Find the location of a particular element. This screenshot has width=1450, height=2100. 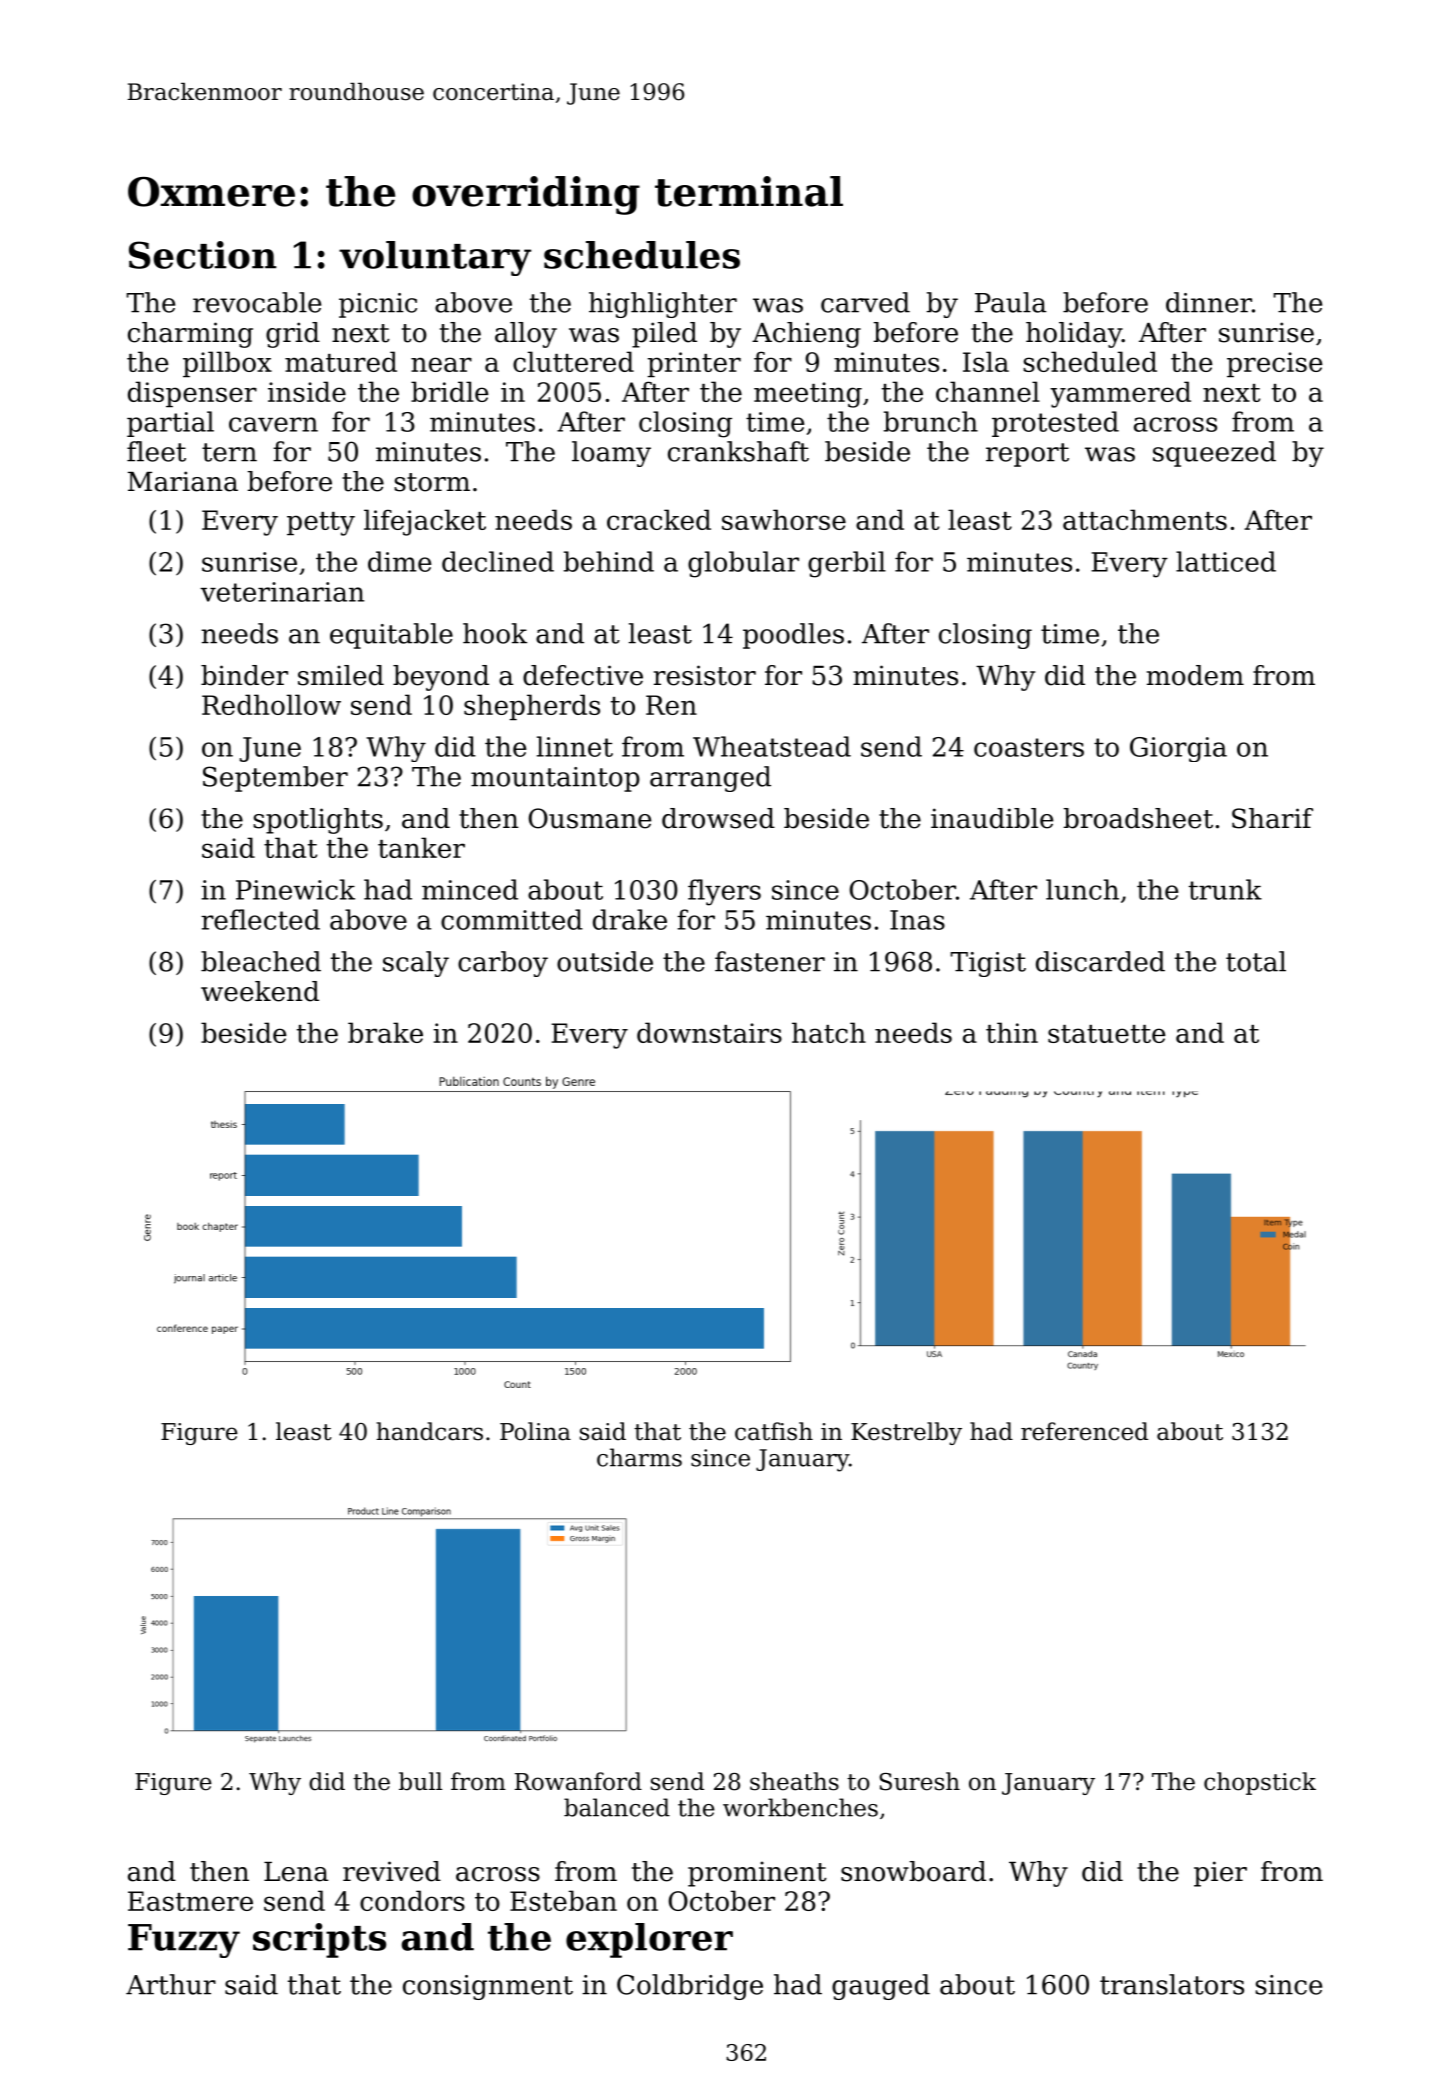

Suresh is located at coordinates (919, 1781).
